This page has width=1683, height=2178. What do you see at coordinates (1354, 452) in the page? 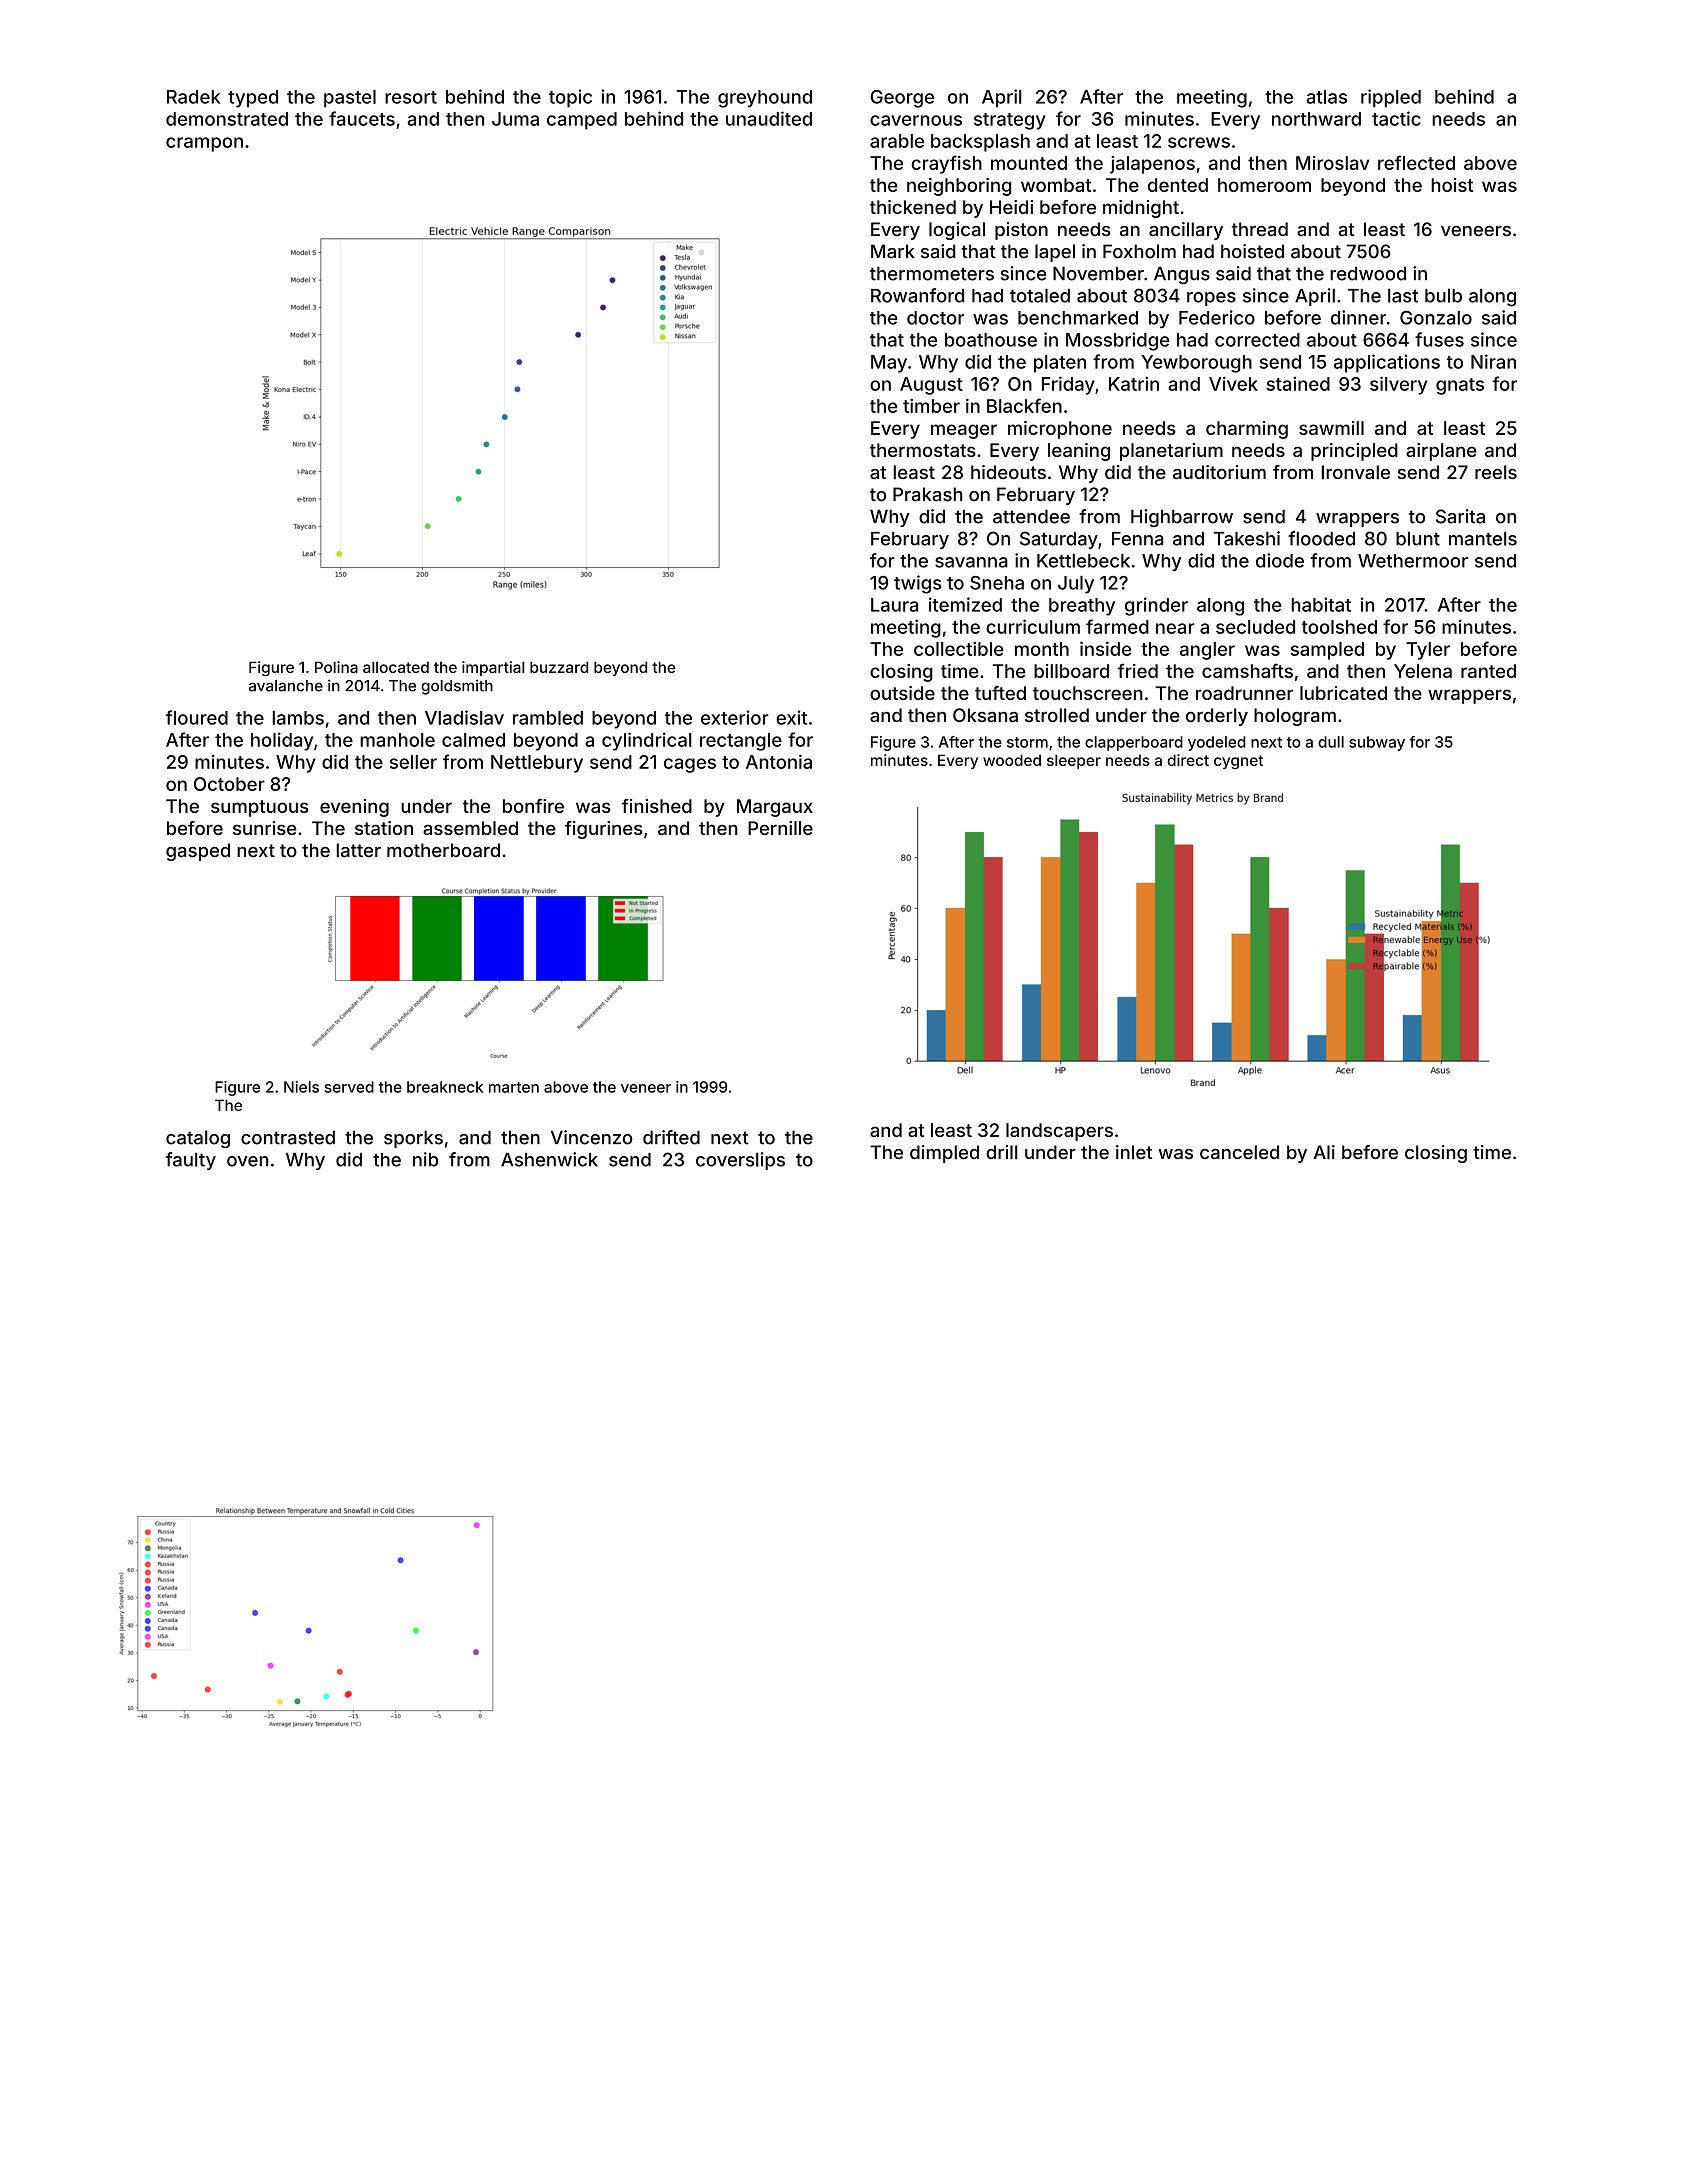
I see `principled` at bounding box center [1354, 452].
